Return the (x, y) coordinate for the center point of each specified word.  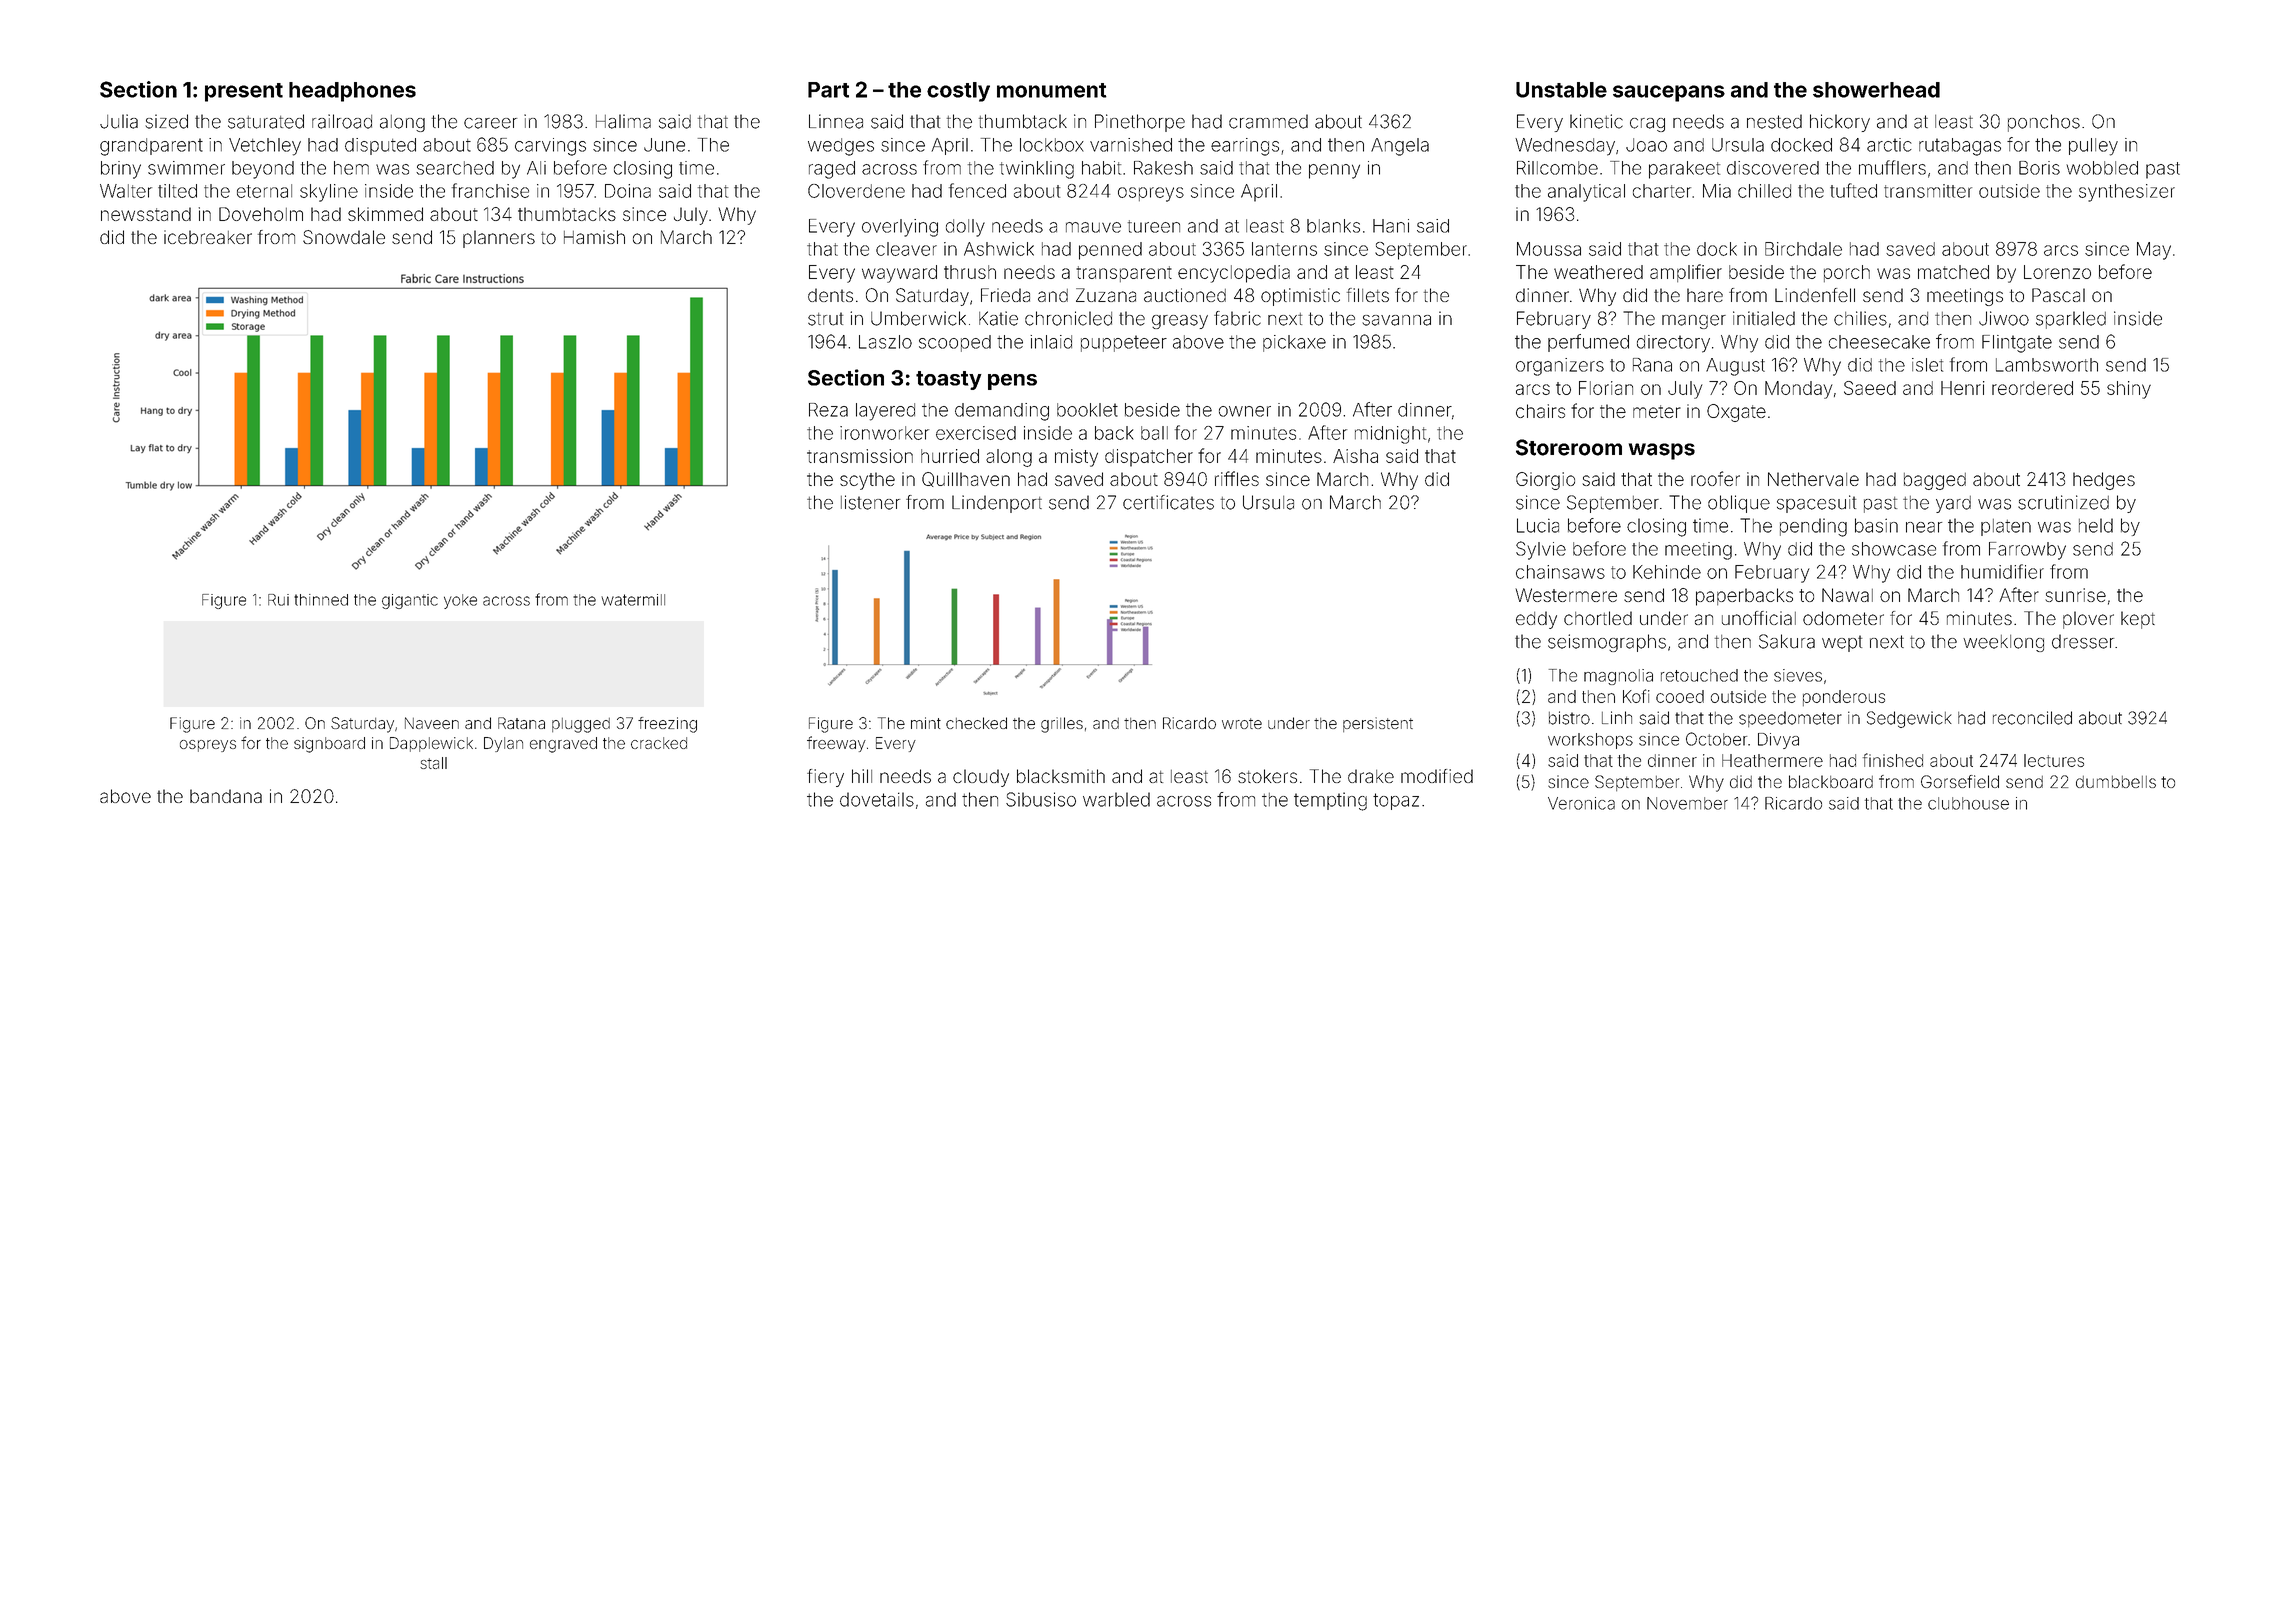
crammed (1268, 121)
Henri (1963, 388)
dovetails (877, 799)
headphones (352, 92)
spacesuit (1816, 504)
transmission (860, 456)
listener (870, 502)
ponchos (2044, 123)
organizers (1560, 367)
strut (825, 319)
